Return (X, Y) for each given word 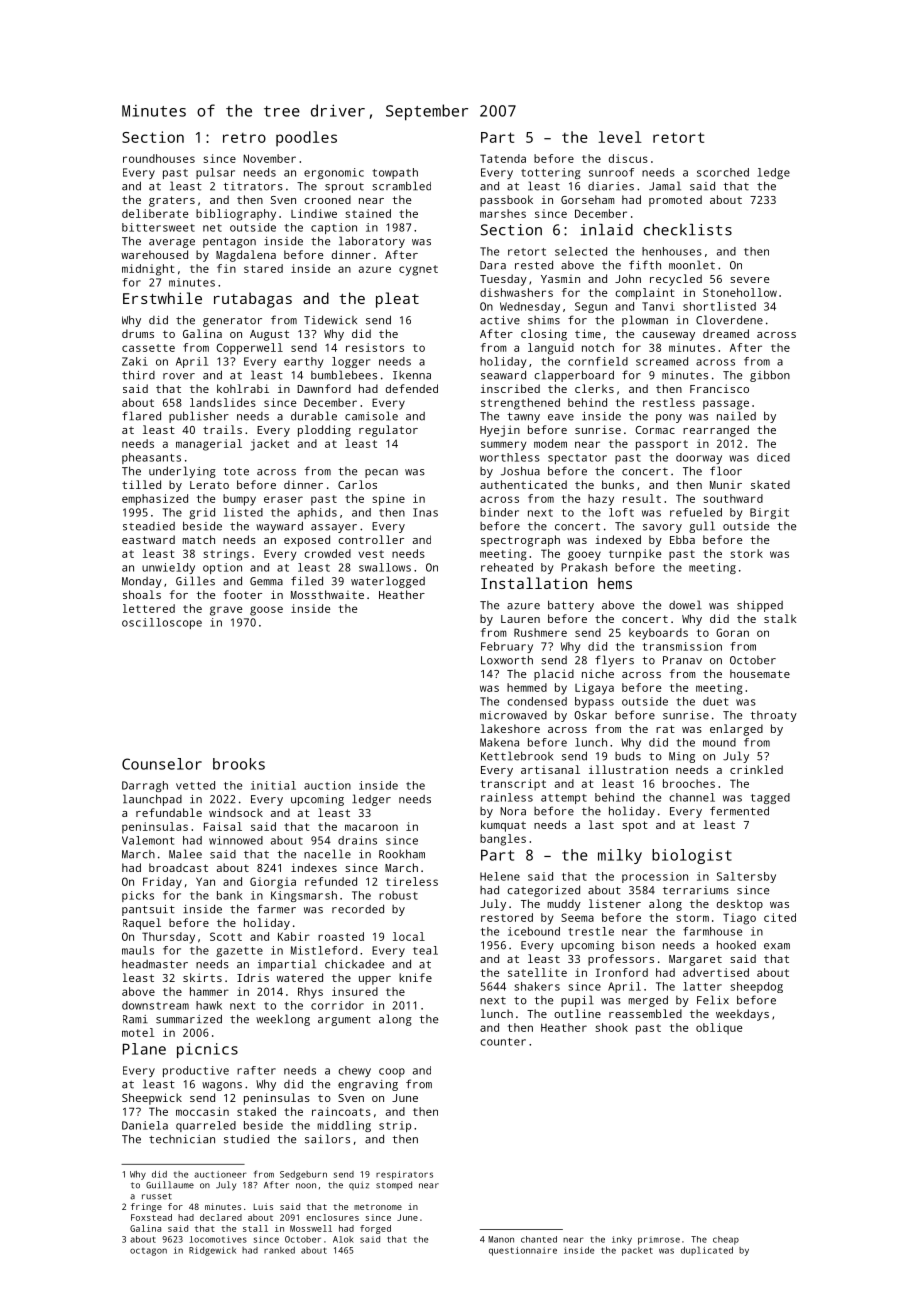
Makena (499, 742)
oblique (719, 1029)
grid (202, 513)
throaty (773, 716)
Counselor (162, 764)
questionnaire (523, 1251)
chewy (354, 1071)
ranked (279, 1250)
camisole (371, 416)
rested (534, 265)
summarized (189, 1019)
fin (226, 268)
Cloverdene (729, 320)
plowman (645, 321)
